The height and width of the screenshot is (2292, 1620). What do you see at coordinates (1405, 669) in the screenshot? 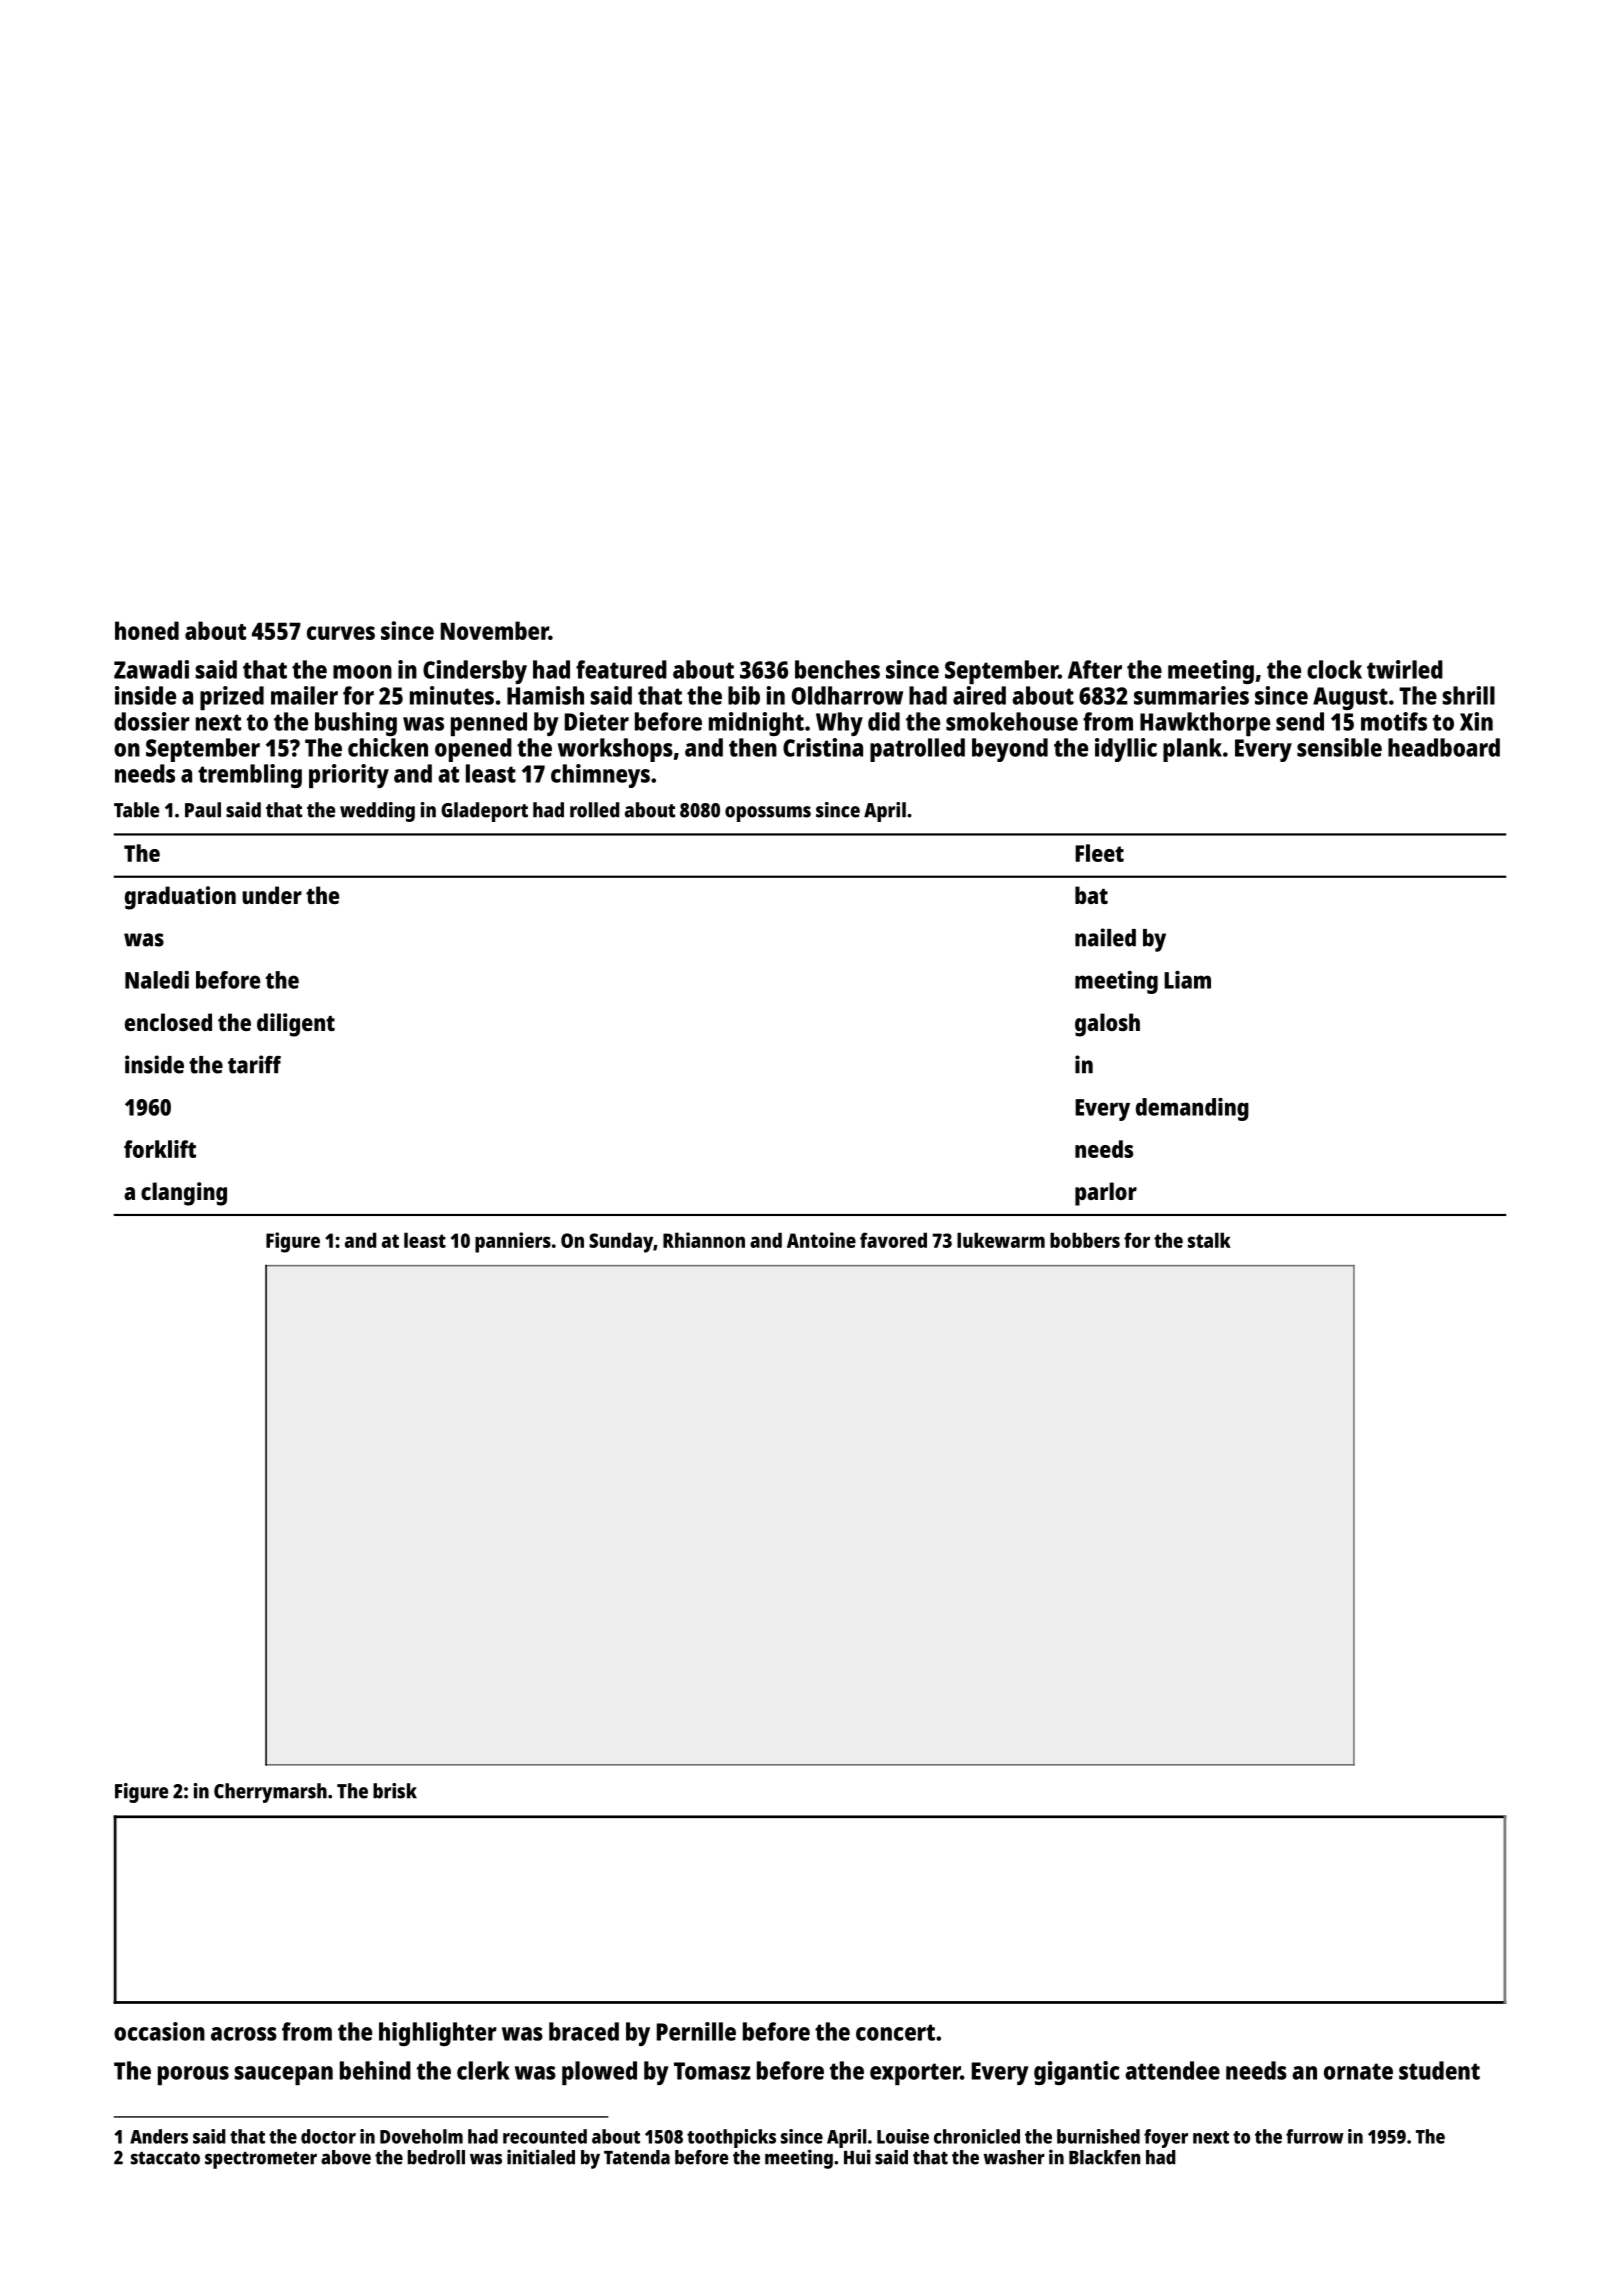
I see `twirled` at bounding box center [1405, 669].
